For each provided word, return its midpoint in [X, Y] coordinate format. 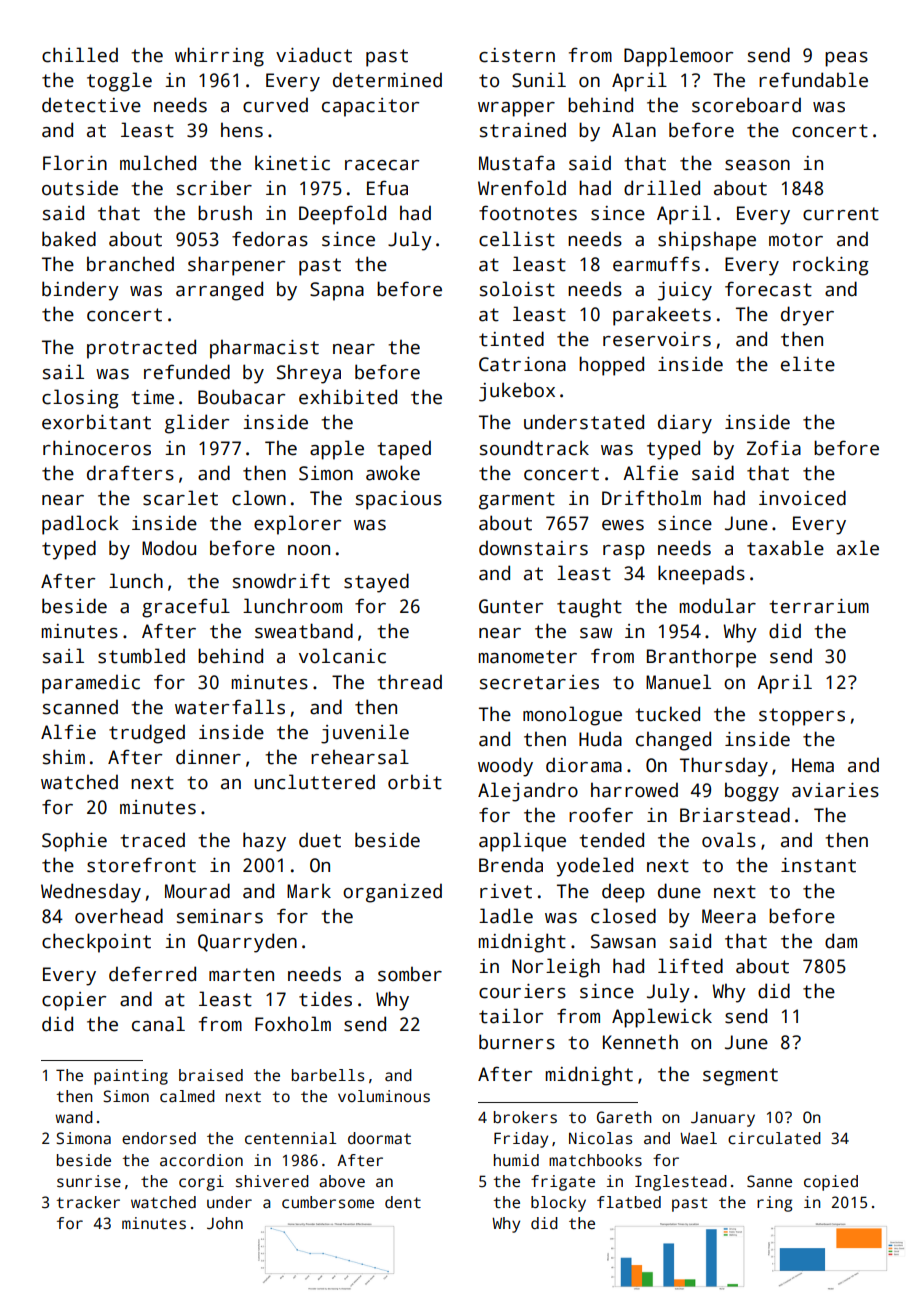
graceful [186, 608]
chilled [80, 55]
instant [818, 865]
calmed [187, 1096]
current [841, 214]
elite [808, 364]
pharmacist [264, 349]
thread [409, 682]
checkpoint [96, 943]
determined [387, 80]
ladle [506, 916]
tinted [511, 339]
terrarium [819, 606]
